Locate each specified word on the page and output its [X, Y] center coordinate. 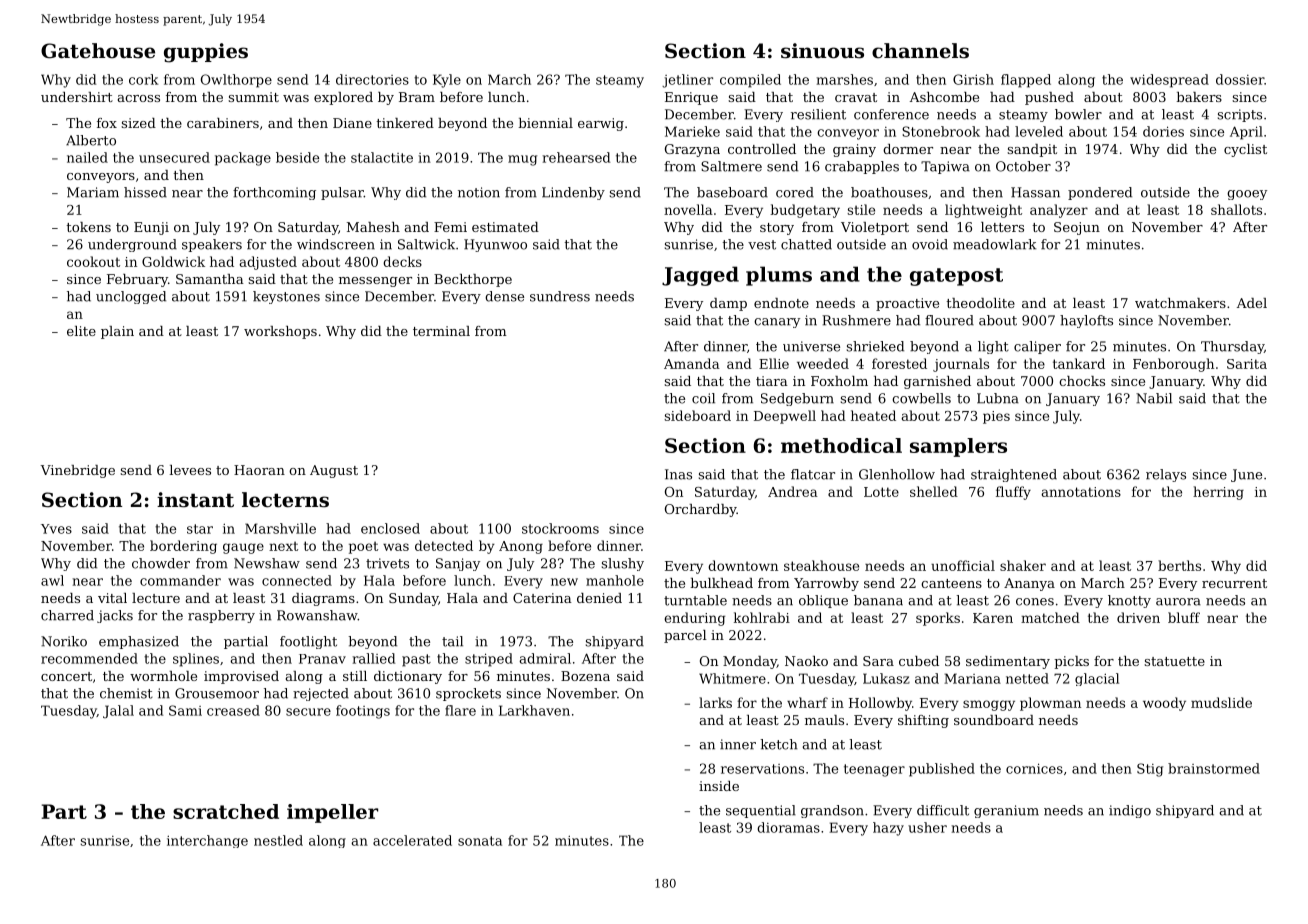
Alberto [91, 140]
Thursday [1232, 347]
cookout [93, 261]
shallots [1236, 209]
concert [66, 676]
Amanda [692, 363]
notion [479, 192]
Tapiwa [945, 167]
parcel [685, 636]
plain [117, 332]
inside [719, 786]
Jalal [118, 711]
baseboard [732, 192]
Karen [993, 618]
